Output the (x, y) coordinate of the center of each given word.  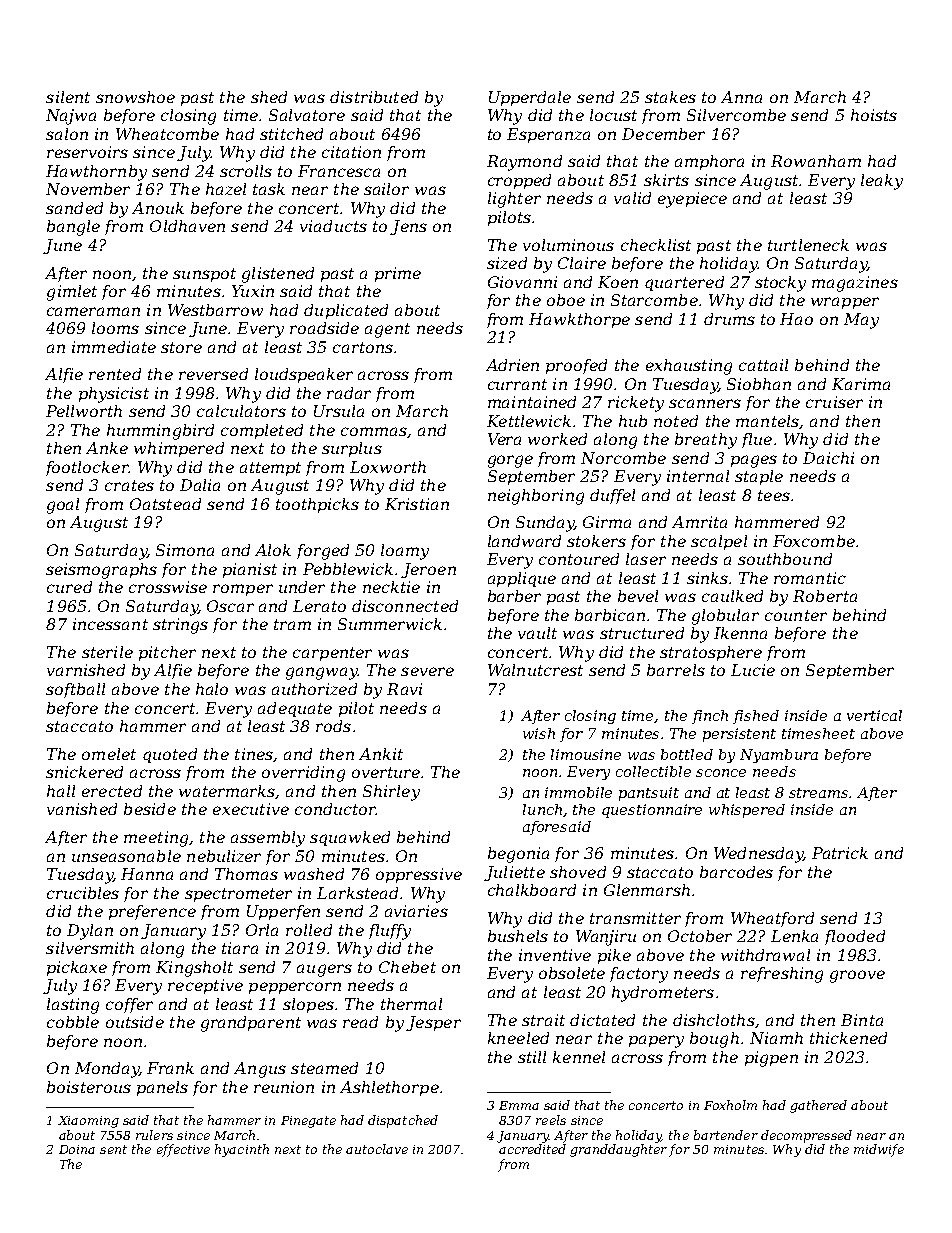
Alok (273, 550)
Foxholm (730, 1105)
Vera (504, 439)
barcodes (736, 872)
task (269, 189)
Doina (77, 1149)
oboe (566, 300)
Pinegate (308, 1122)
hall (61, 791)
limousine (586, 754)
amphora (709, 162)
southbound (785, 559)
